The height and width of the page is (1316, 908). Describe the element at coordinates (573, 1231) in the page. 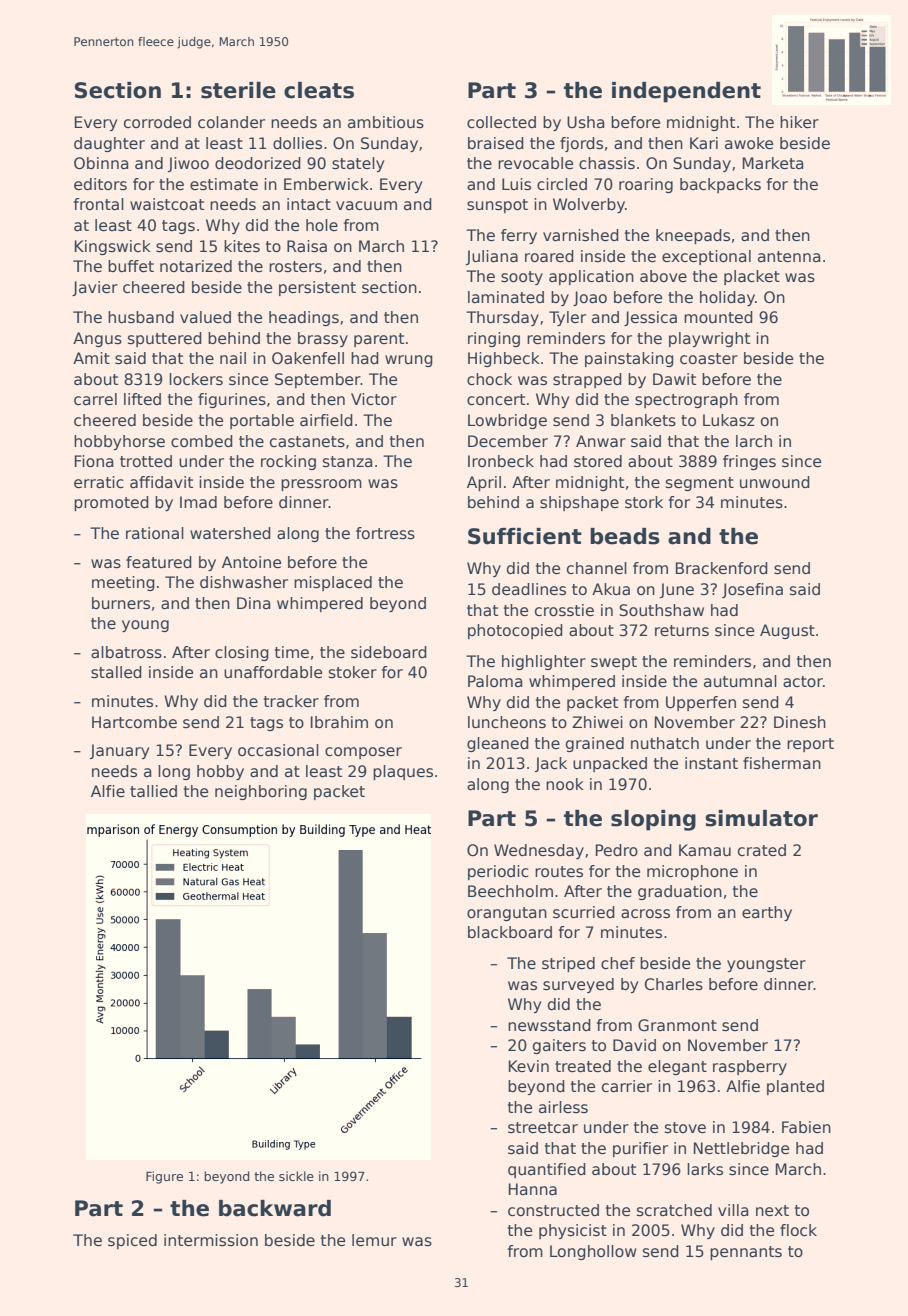

I see `physicist` at that location.
